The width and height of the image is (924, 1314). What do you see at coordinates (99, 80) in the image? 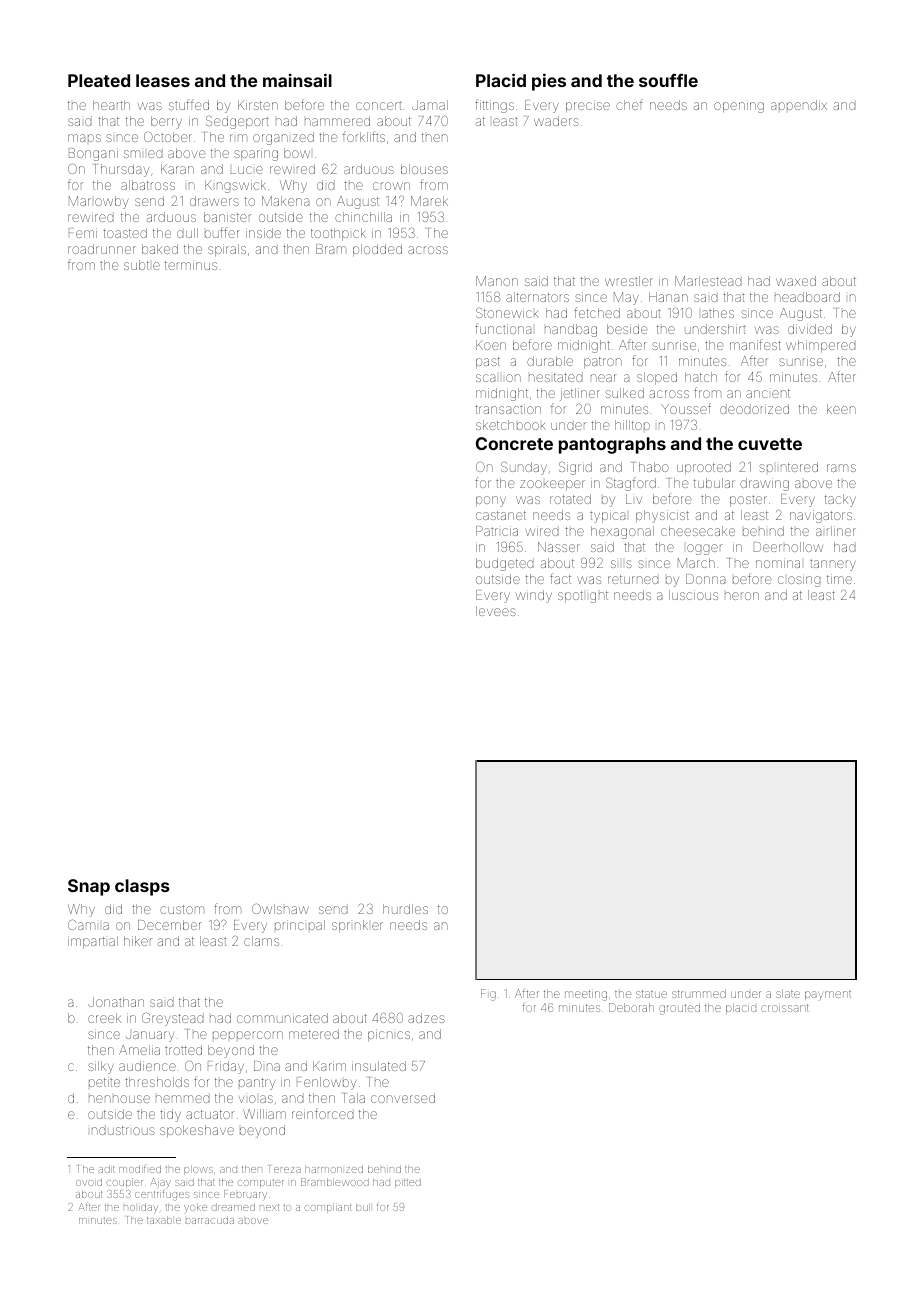
I see `Pleated` at bounding box center [99, 80].
